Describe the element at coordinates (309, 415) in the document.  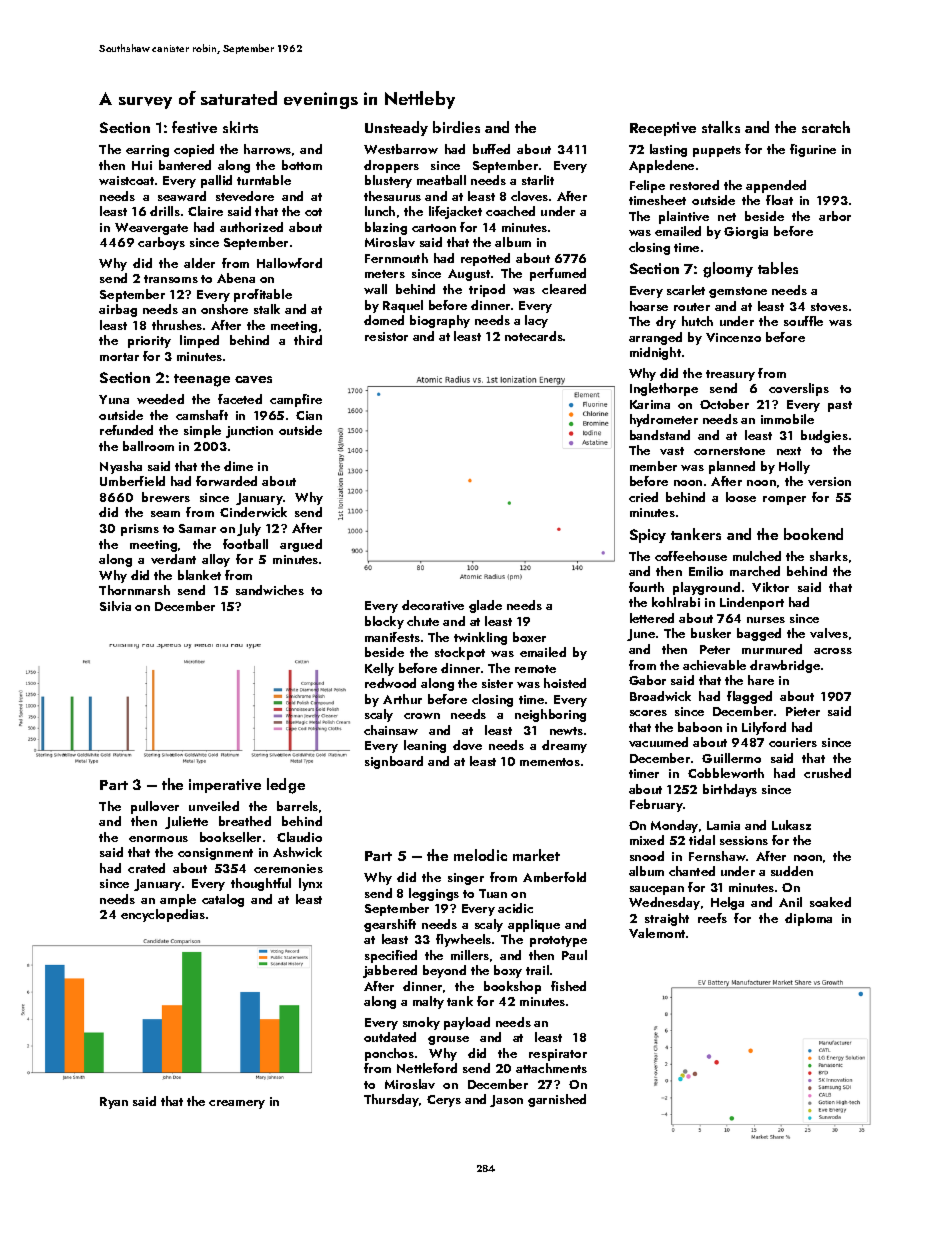
I see `Cian` at that location.
